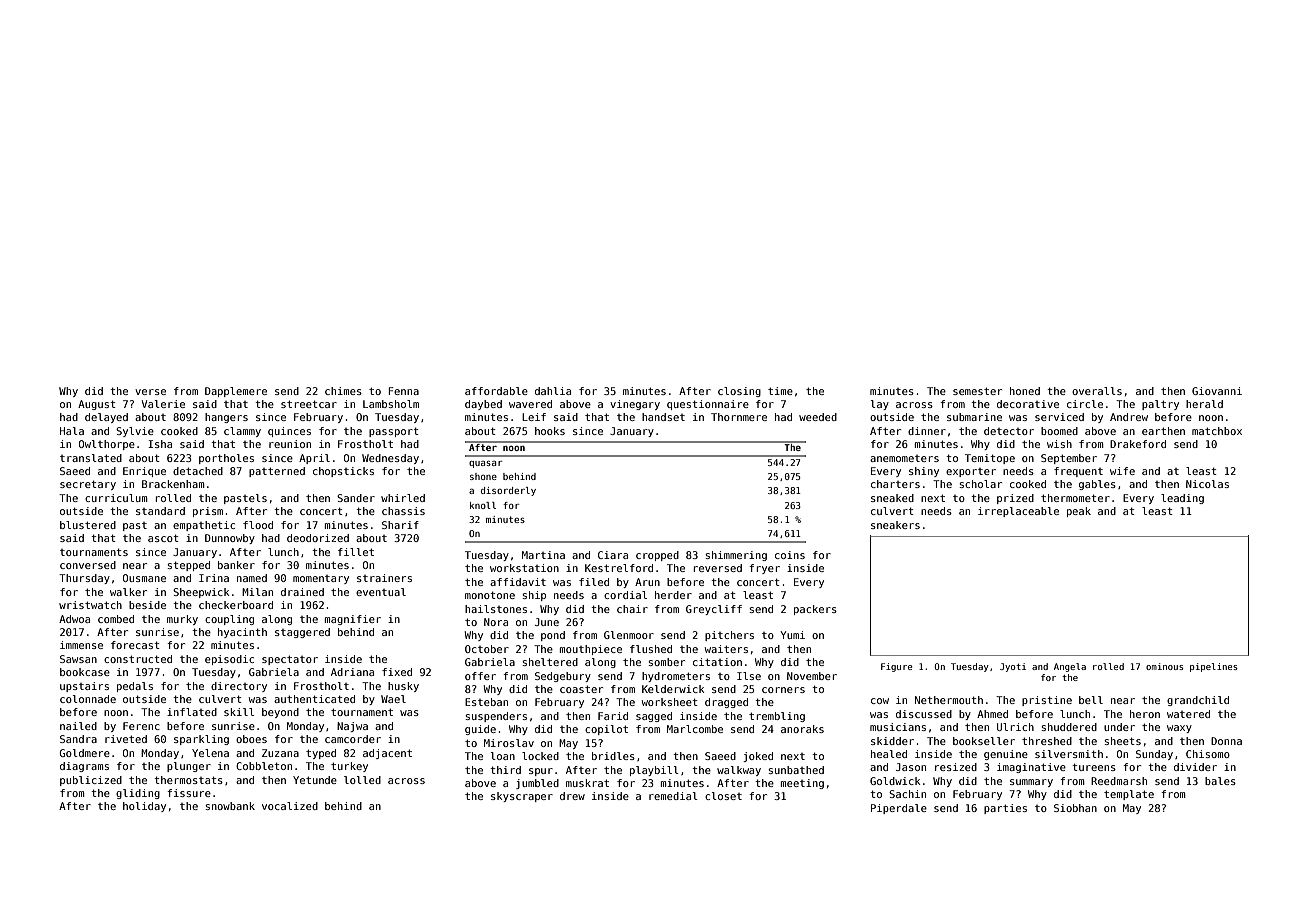  Describe the element at coordinates (487, 649) in the screenshot. I see `October` at that location.
